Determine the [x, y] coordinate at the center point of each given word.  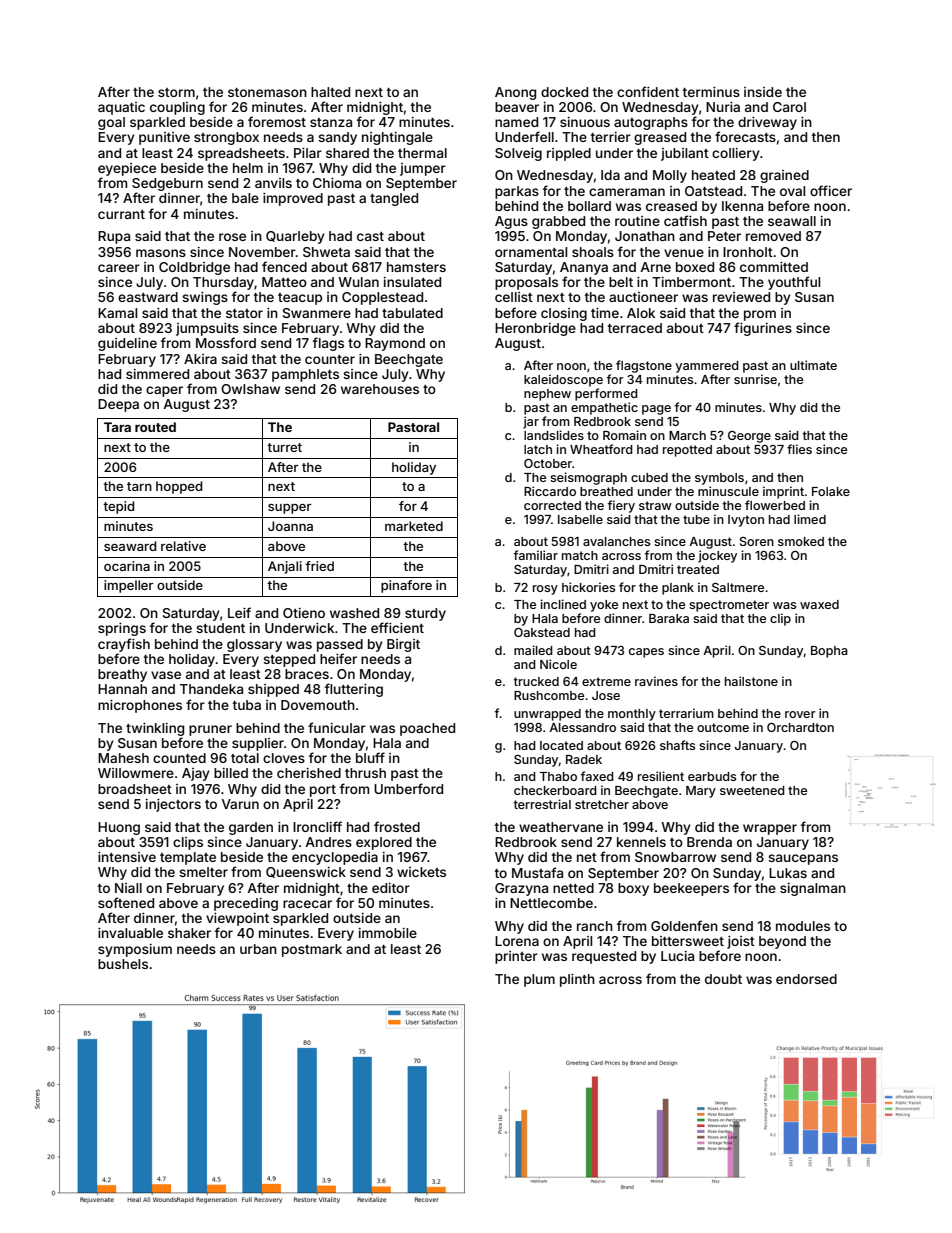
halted [330, 92]
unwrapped [547, 715]
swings [205, 298]
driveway [767, 123]
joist [741, 942]
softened [126, 902]
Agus [511, 222]
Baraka [669, 618]
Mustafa [537, 872]
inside [763, 92]
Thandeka [211, 689]
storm [176, 92]
